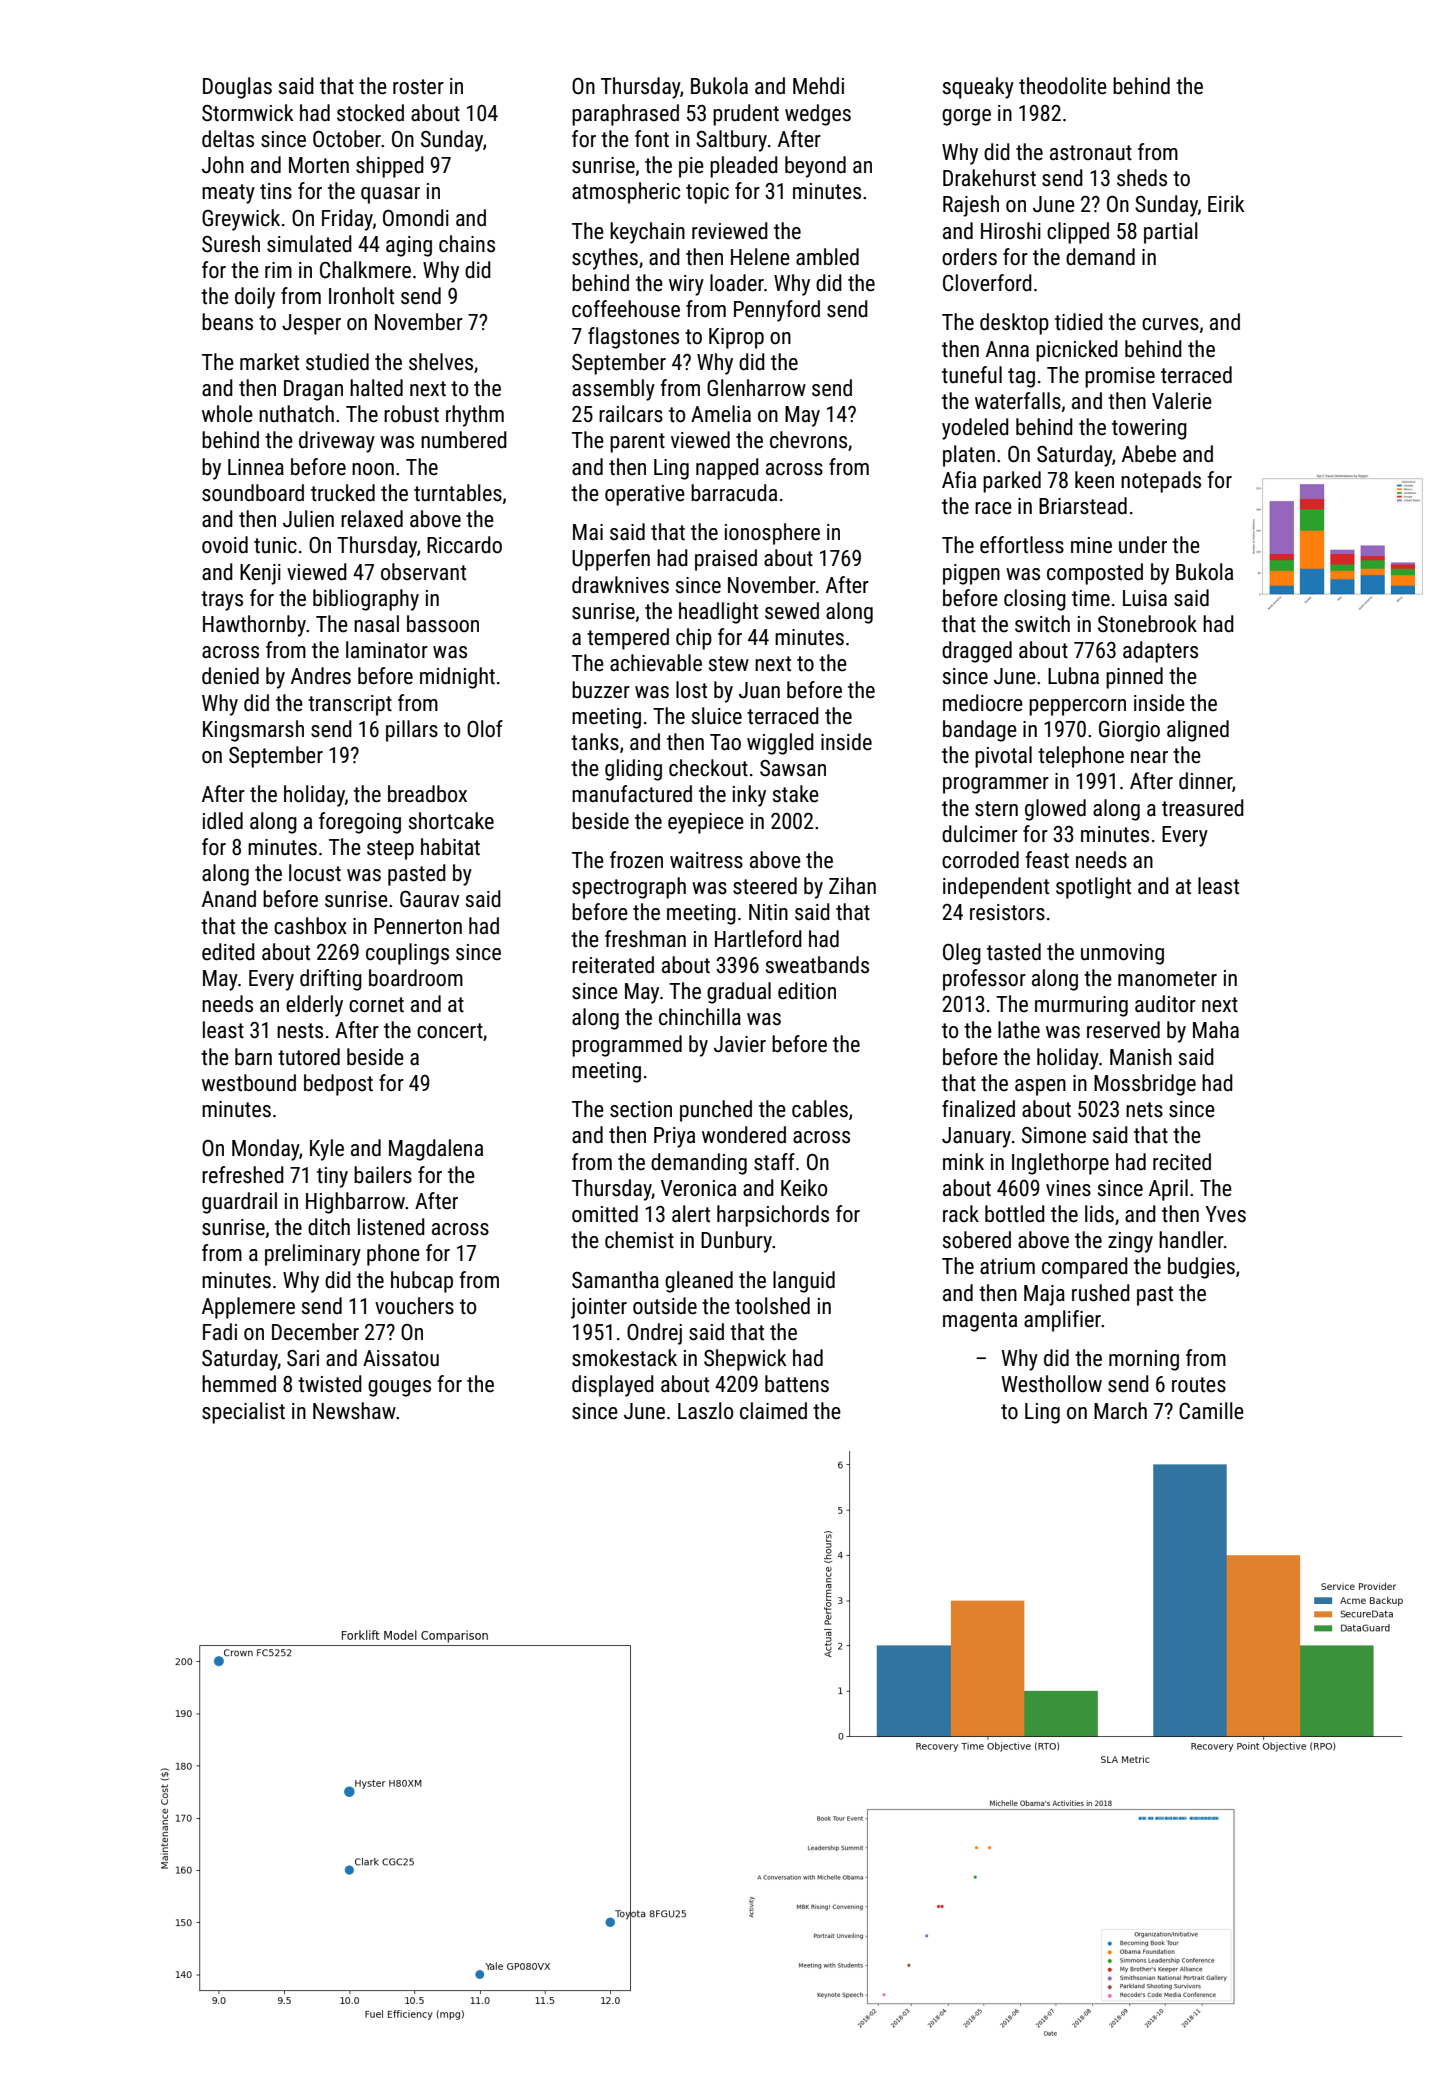  I want to click on theodolite, so click(1063, 86).
